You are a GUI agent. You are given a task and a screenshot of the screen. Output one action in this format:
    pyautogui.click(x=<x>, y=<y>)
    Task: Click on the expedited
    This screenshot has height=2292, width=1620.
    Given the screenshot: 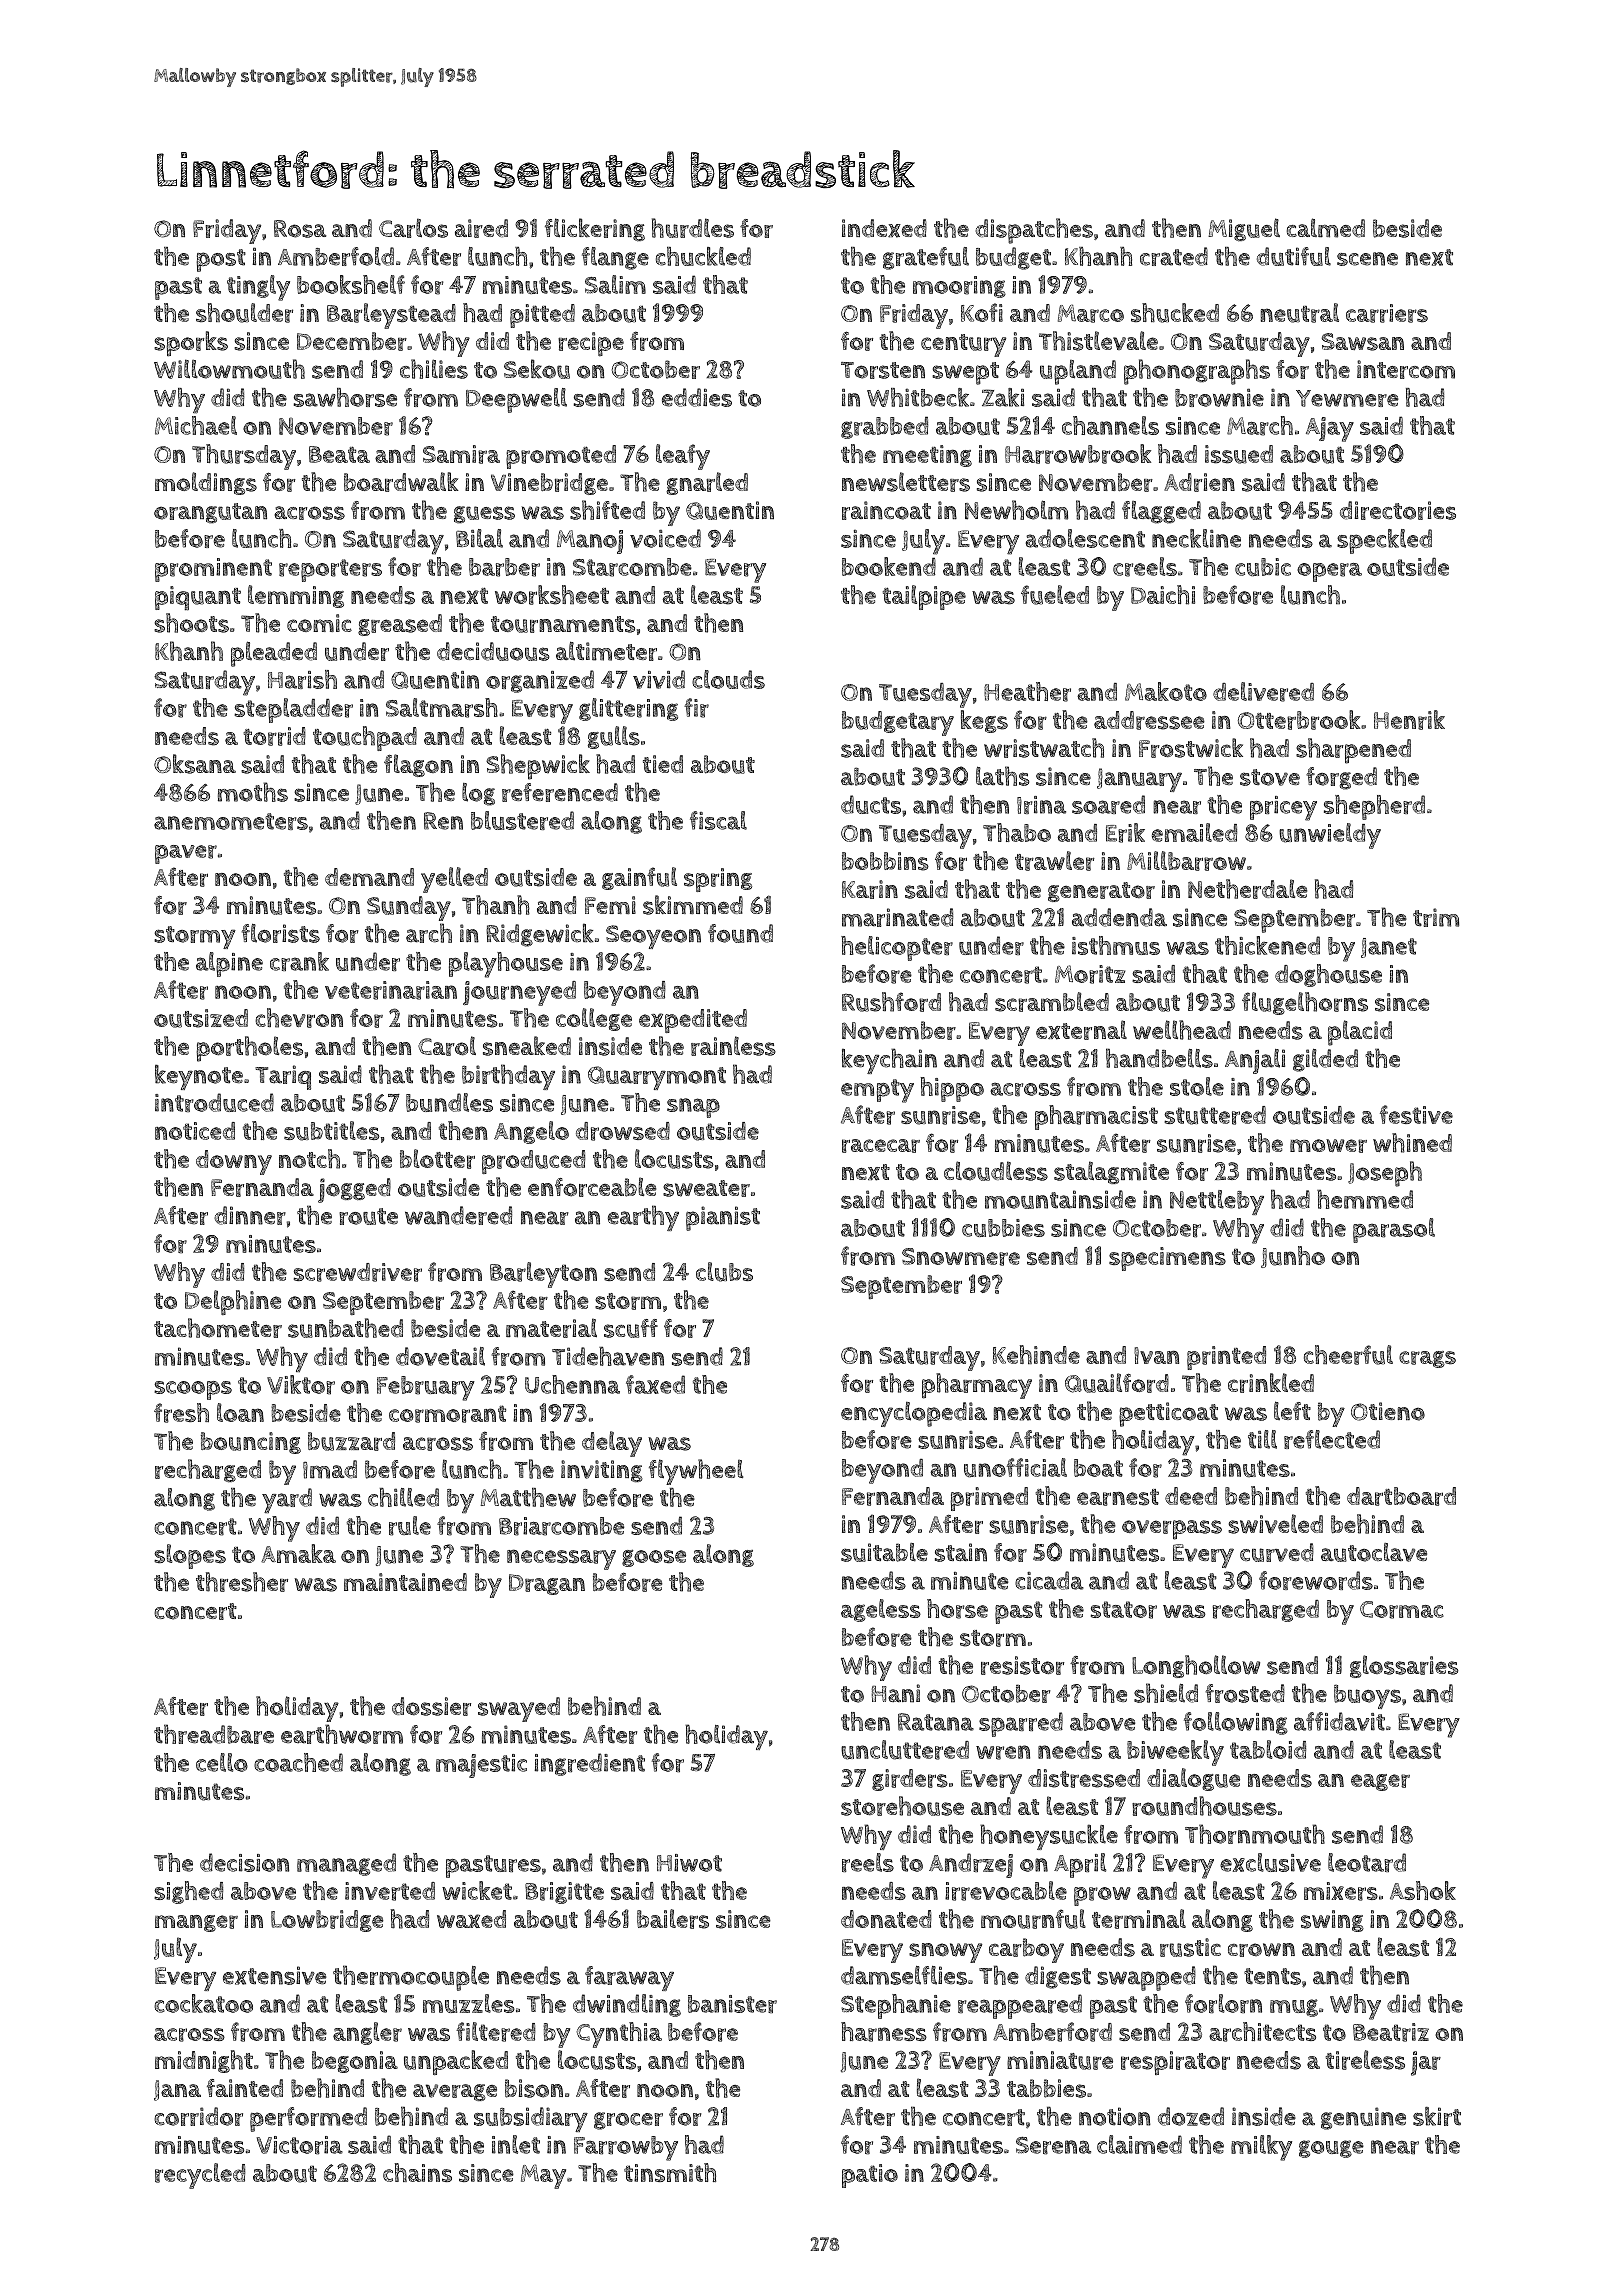 What is the action you would take?
    pyautogui.click(x=693, y=1021)
